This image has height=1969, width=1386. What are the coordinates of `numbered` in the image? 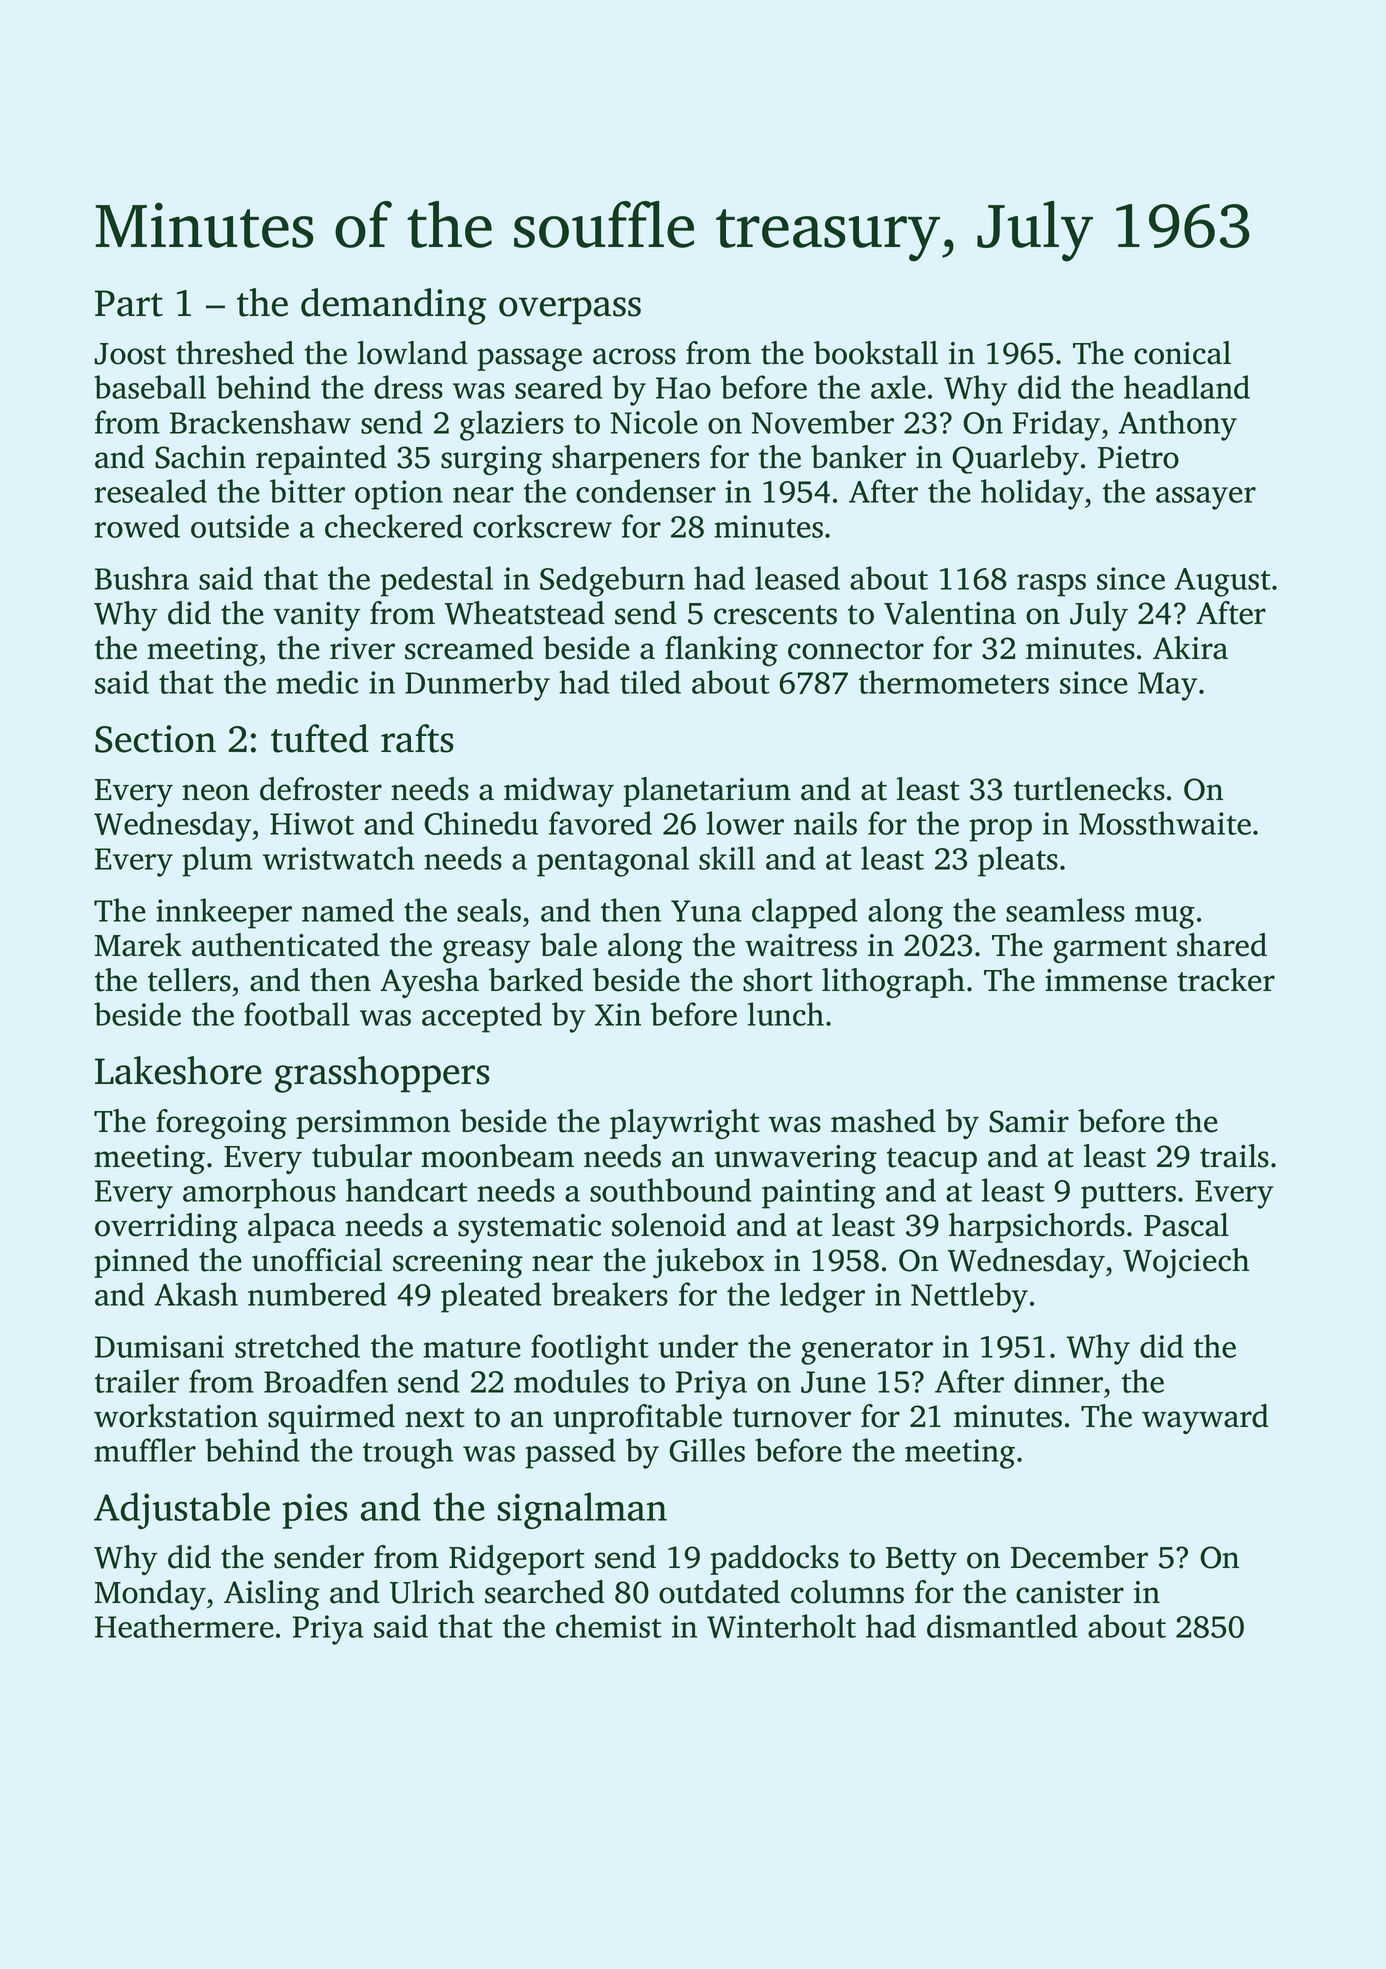 It's located at (317, 1294).
